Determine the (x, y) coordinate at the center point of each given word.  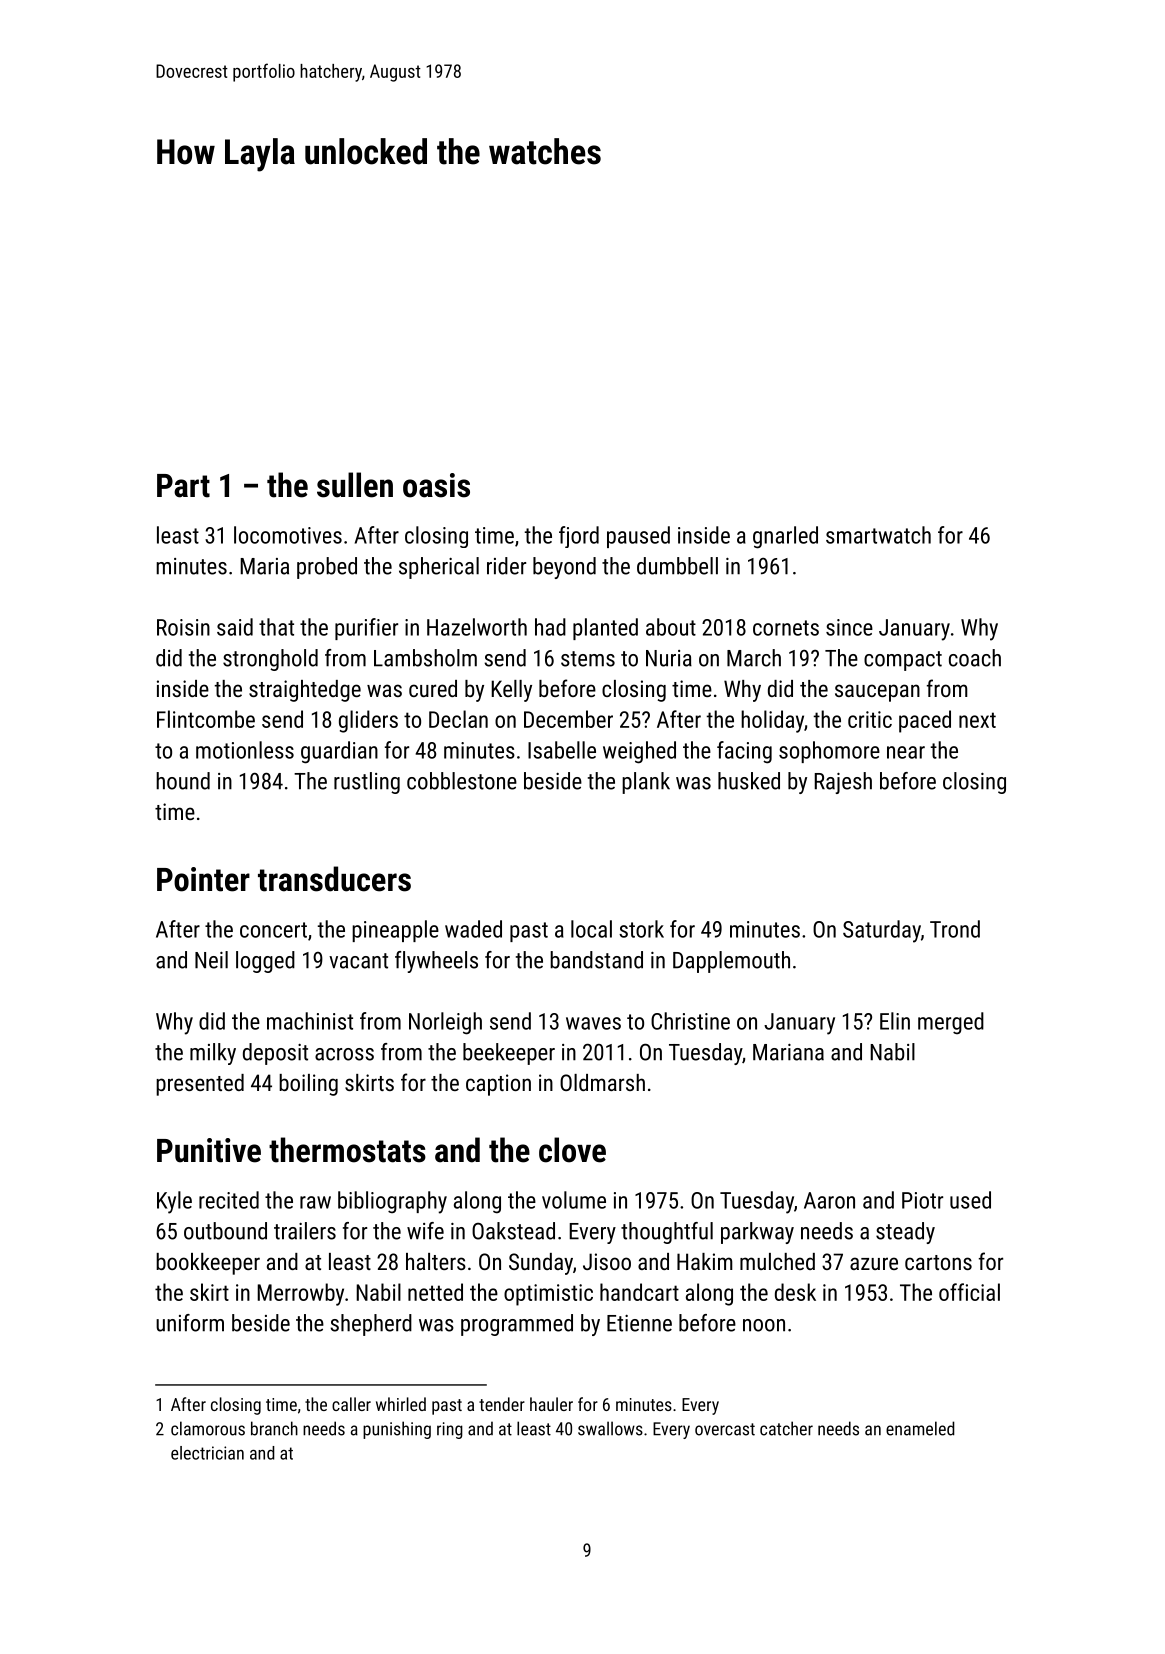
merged (951, 1023)
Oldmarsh (602, 1082)
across (344, 1054)
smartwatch (878, 535)
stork (641, 929)
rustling (367, 783)
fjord (579, 537)
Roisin (183, 627)
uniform (190, 1323)
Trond (955, 929)
